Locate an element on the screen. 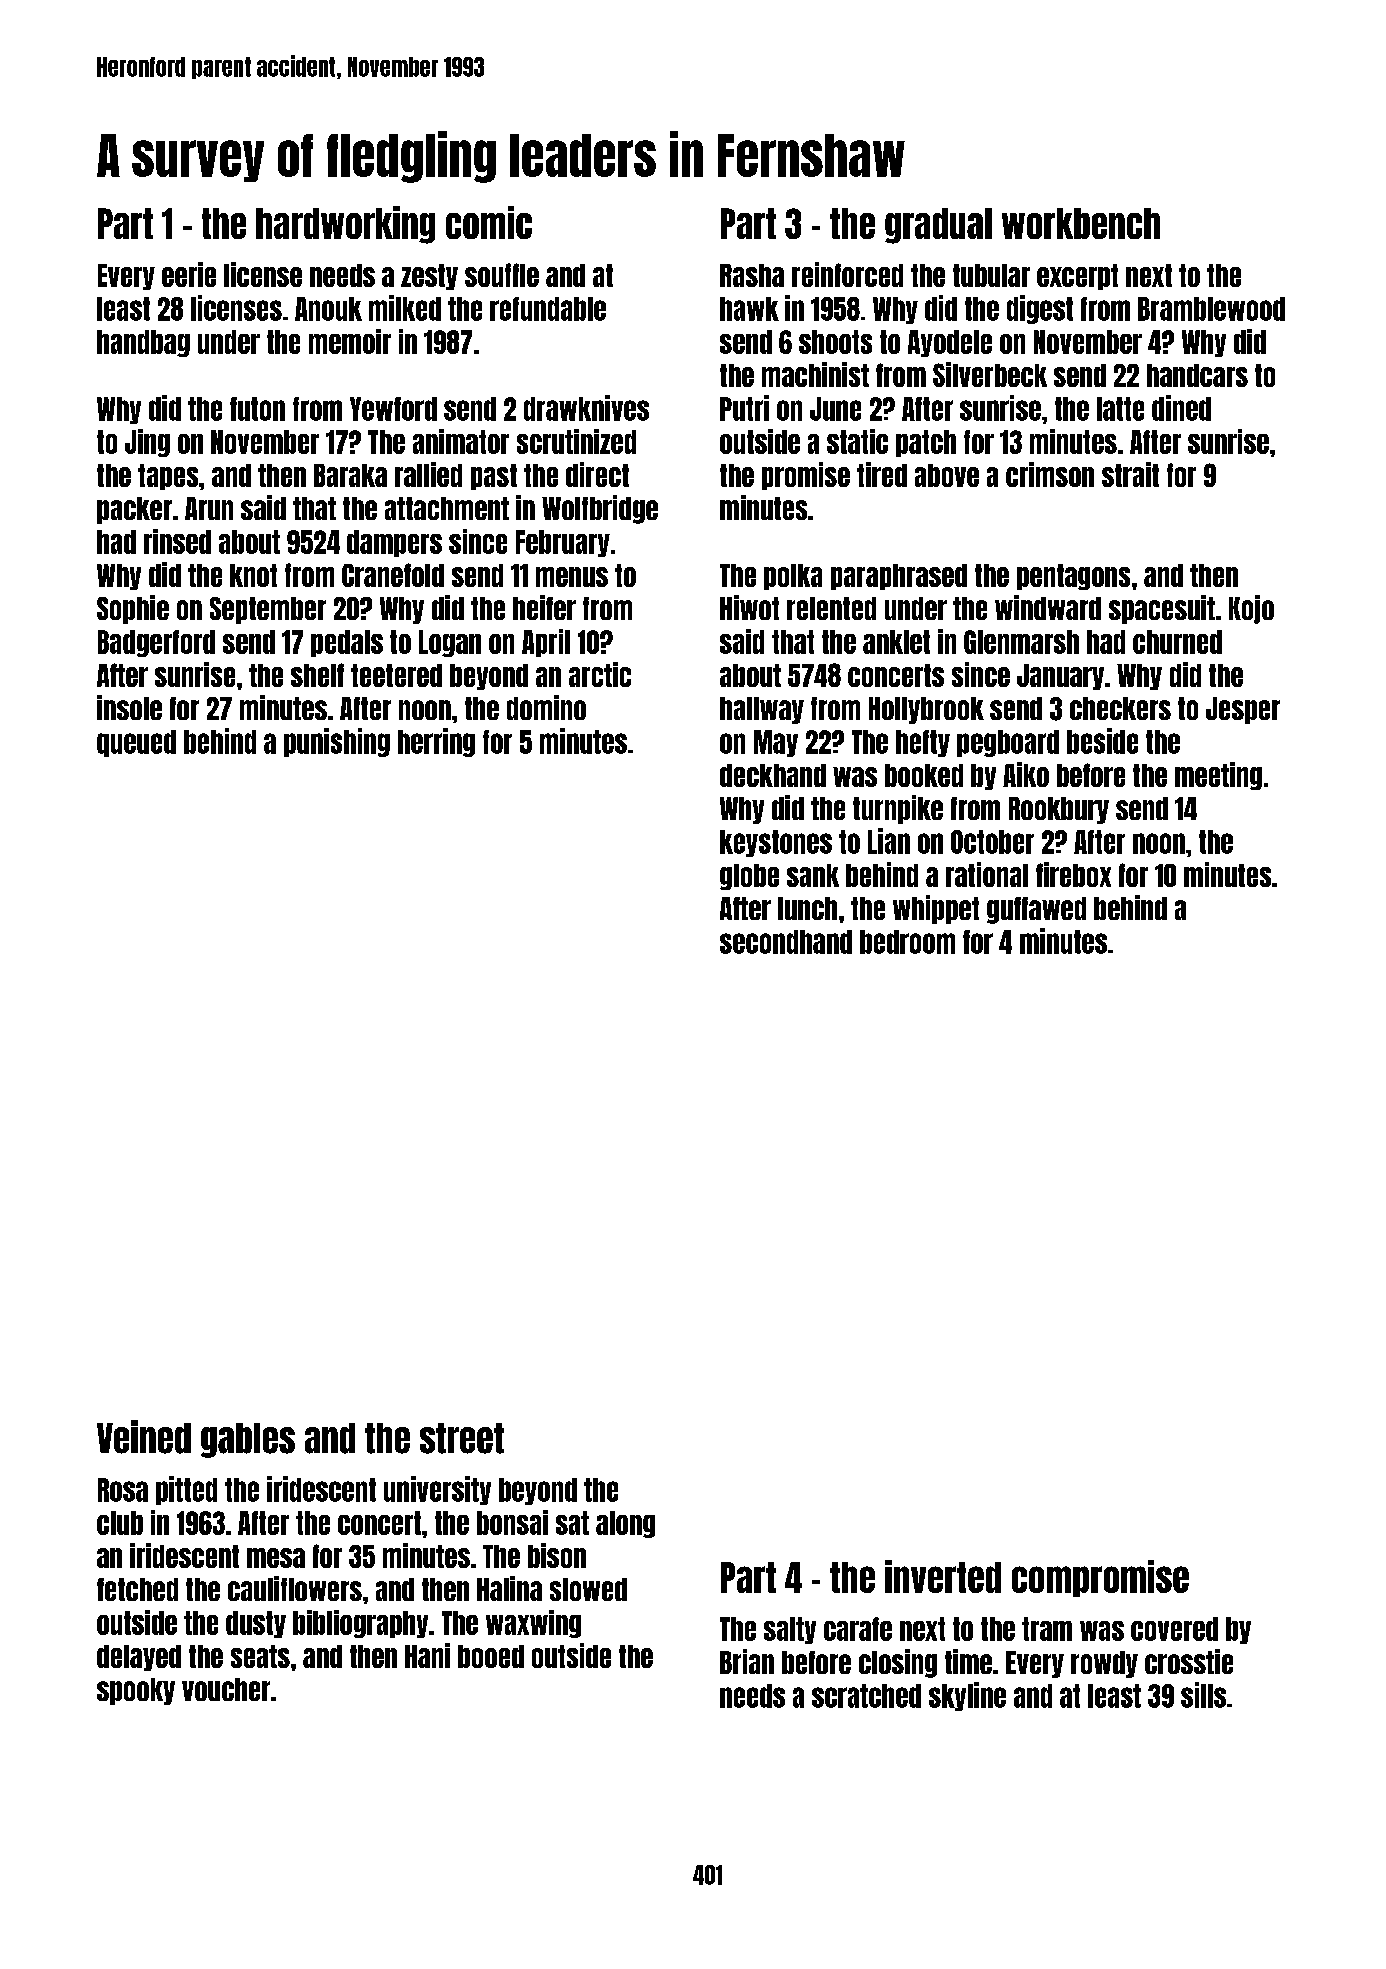  Yewford is located at coordinates (393, 409).
